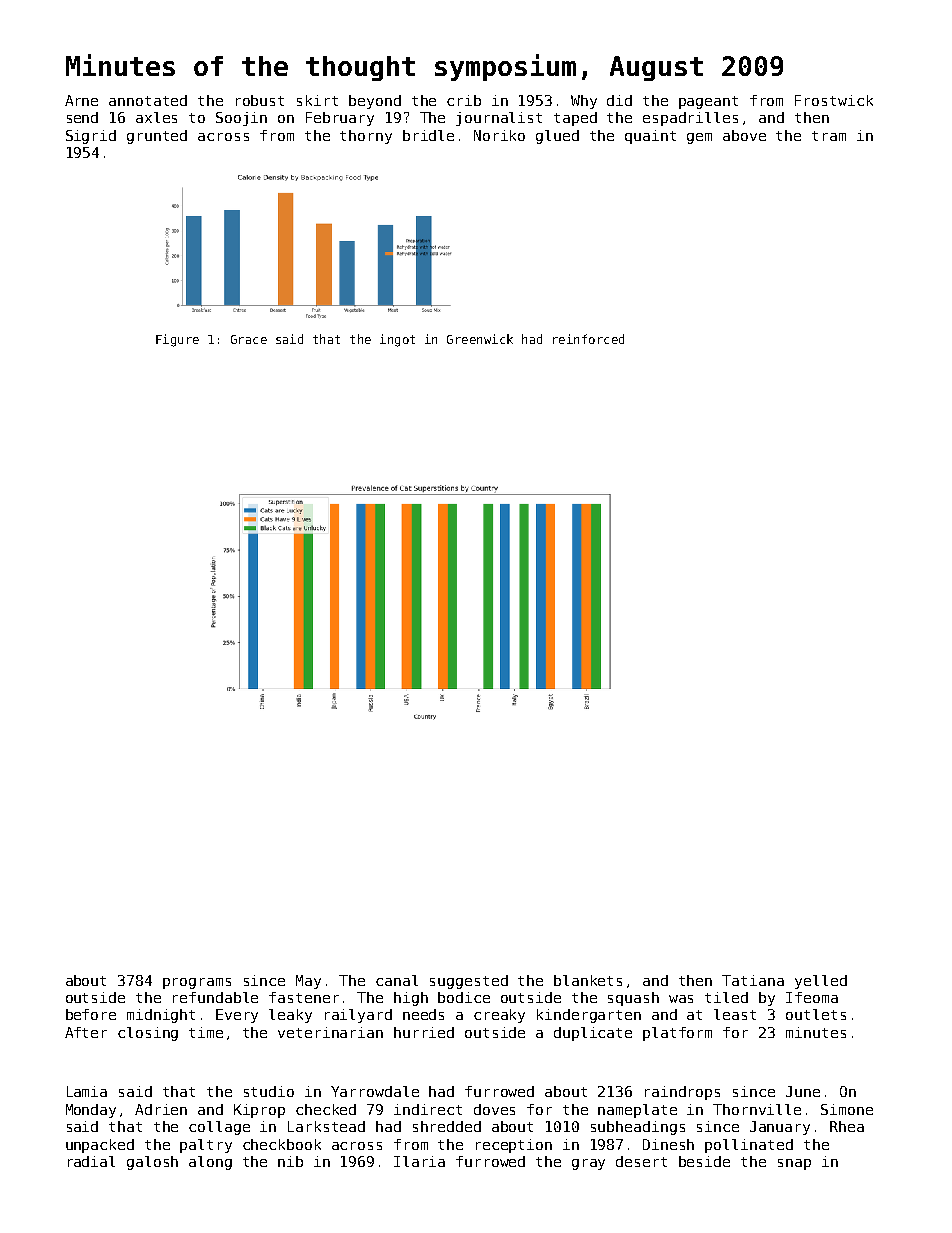  What do you see at coordinates (816, 1014) in the image?
I see `outlets` at bounding box center [816, 1014].
